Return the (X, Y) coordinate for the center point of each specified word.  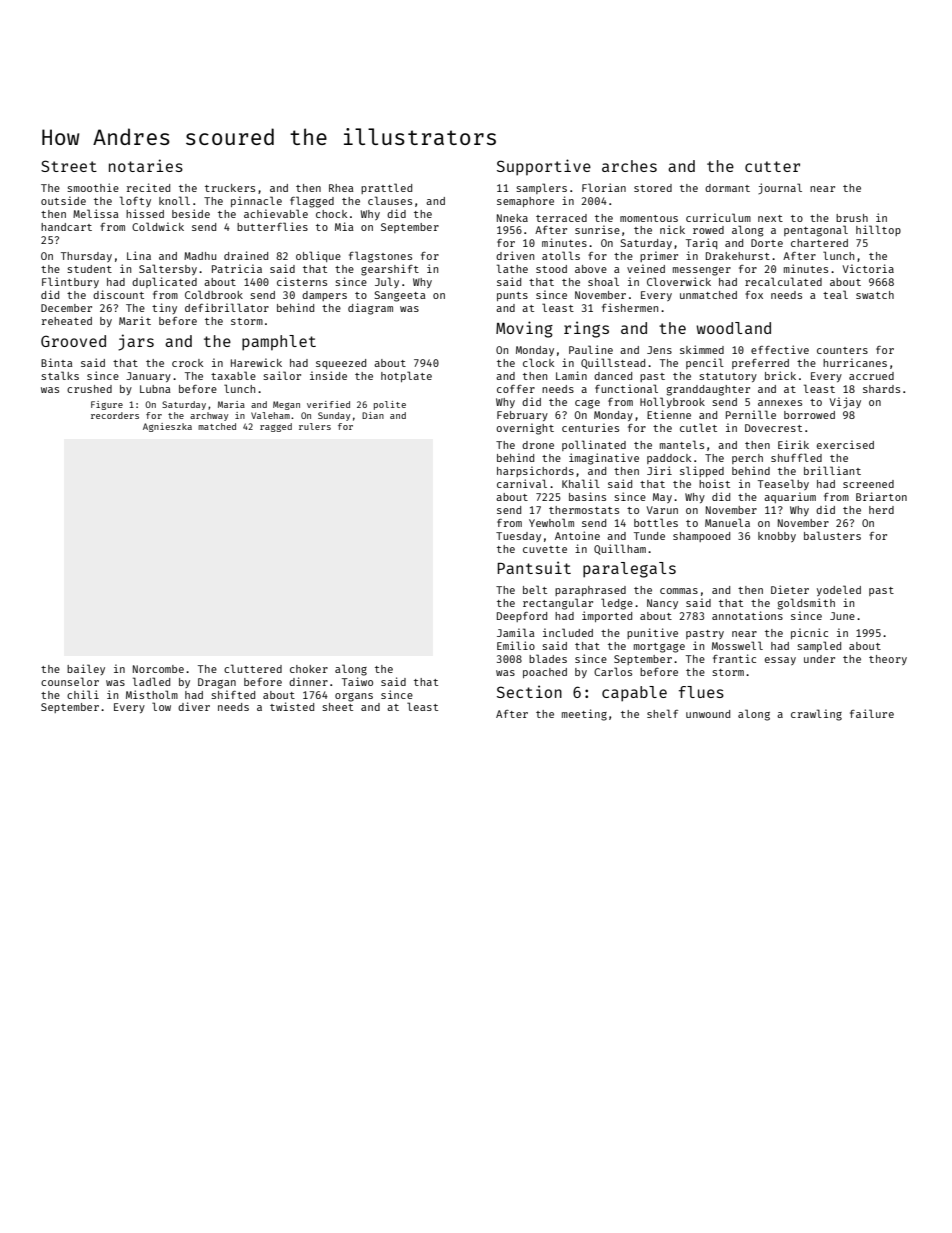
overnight (525, 429)
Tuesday (518, 537)
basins (587, 496)
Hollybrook (672, 402)
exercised (845, 444)
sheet (337, 707)
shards (881, 389)
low (161, 706)
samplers (541, 188)
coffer (516, 389)
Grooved (73, 341)
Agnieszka (167, 427)
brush (852, 218)
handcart (66, 227)
